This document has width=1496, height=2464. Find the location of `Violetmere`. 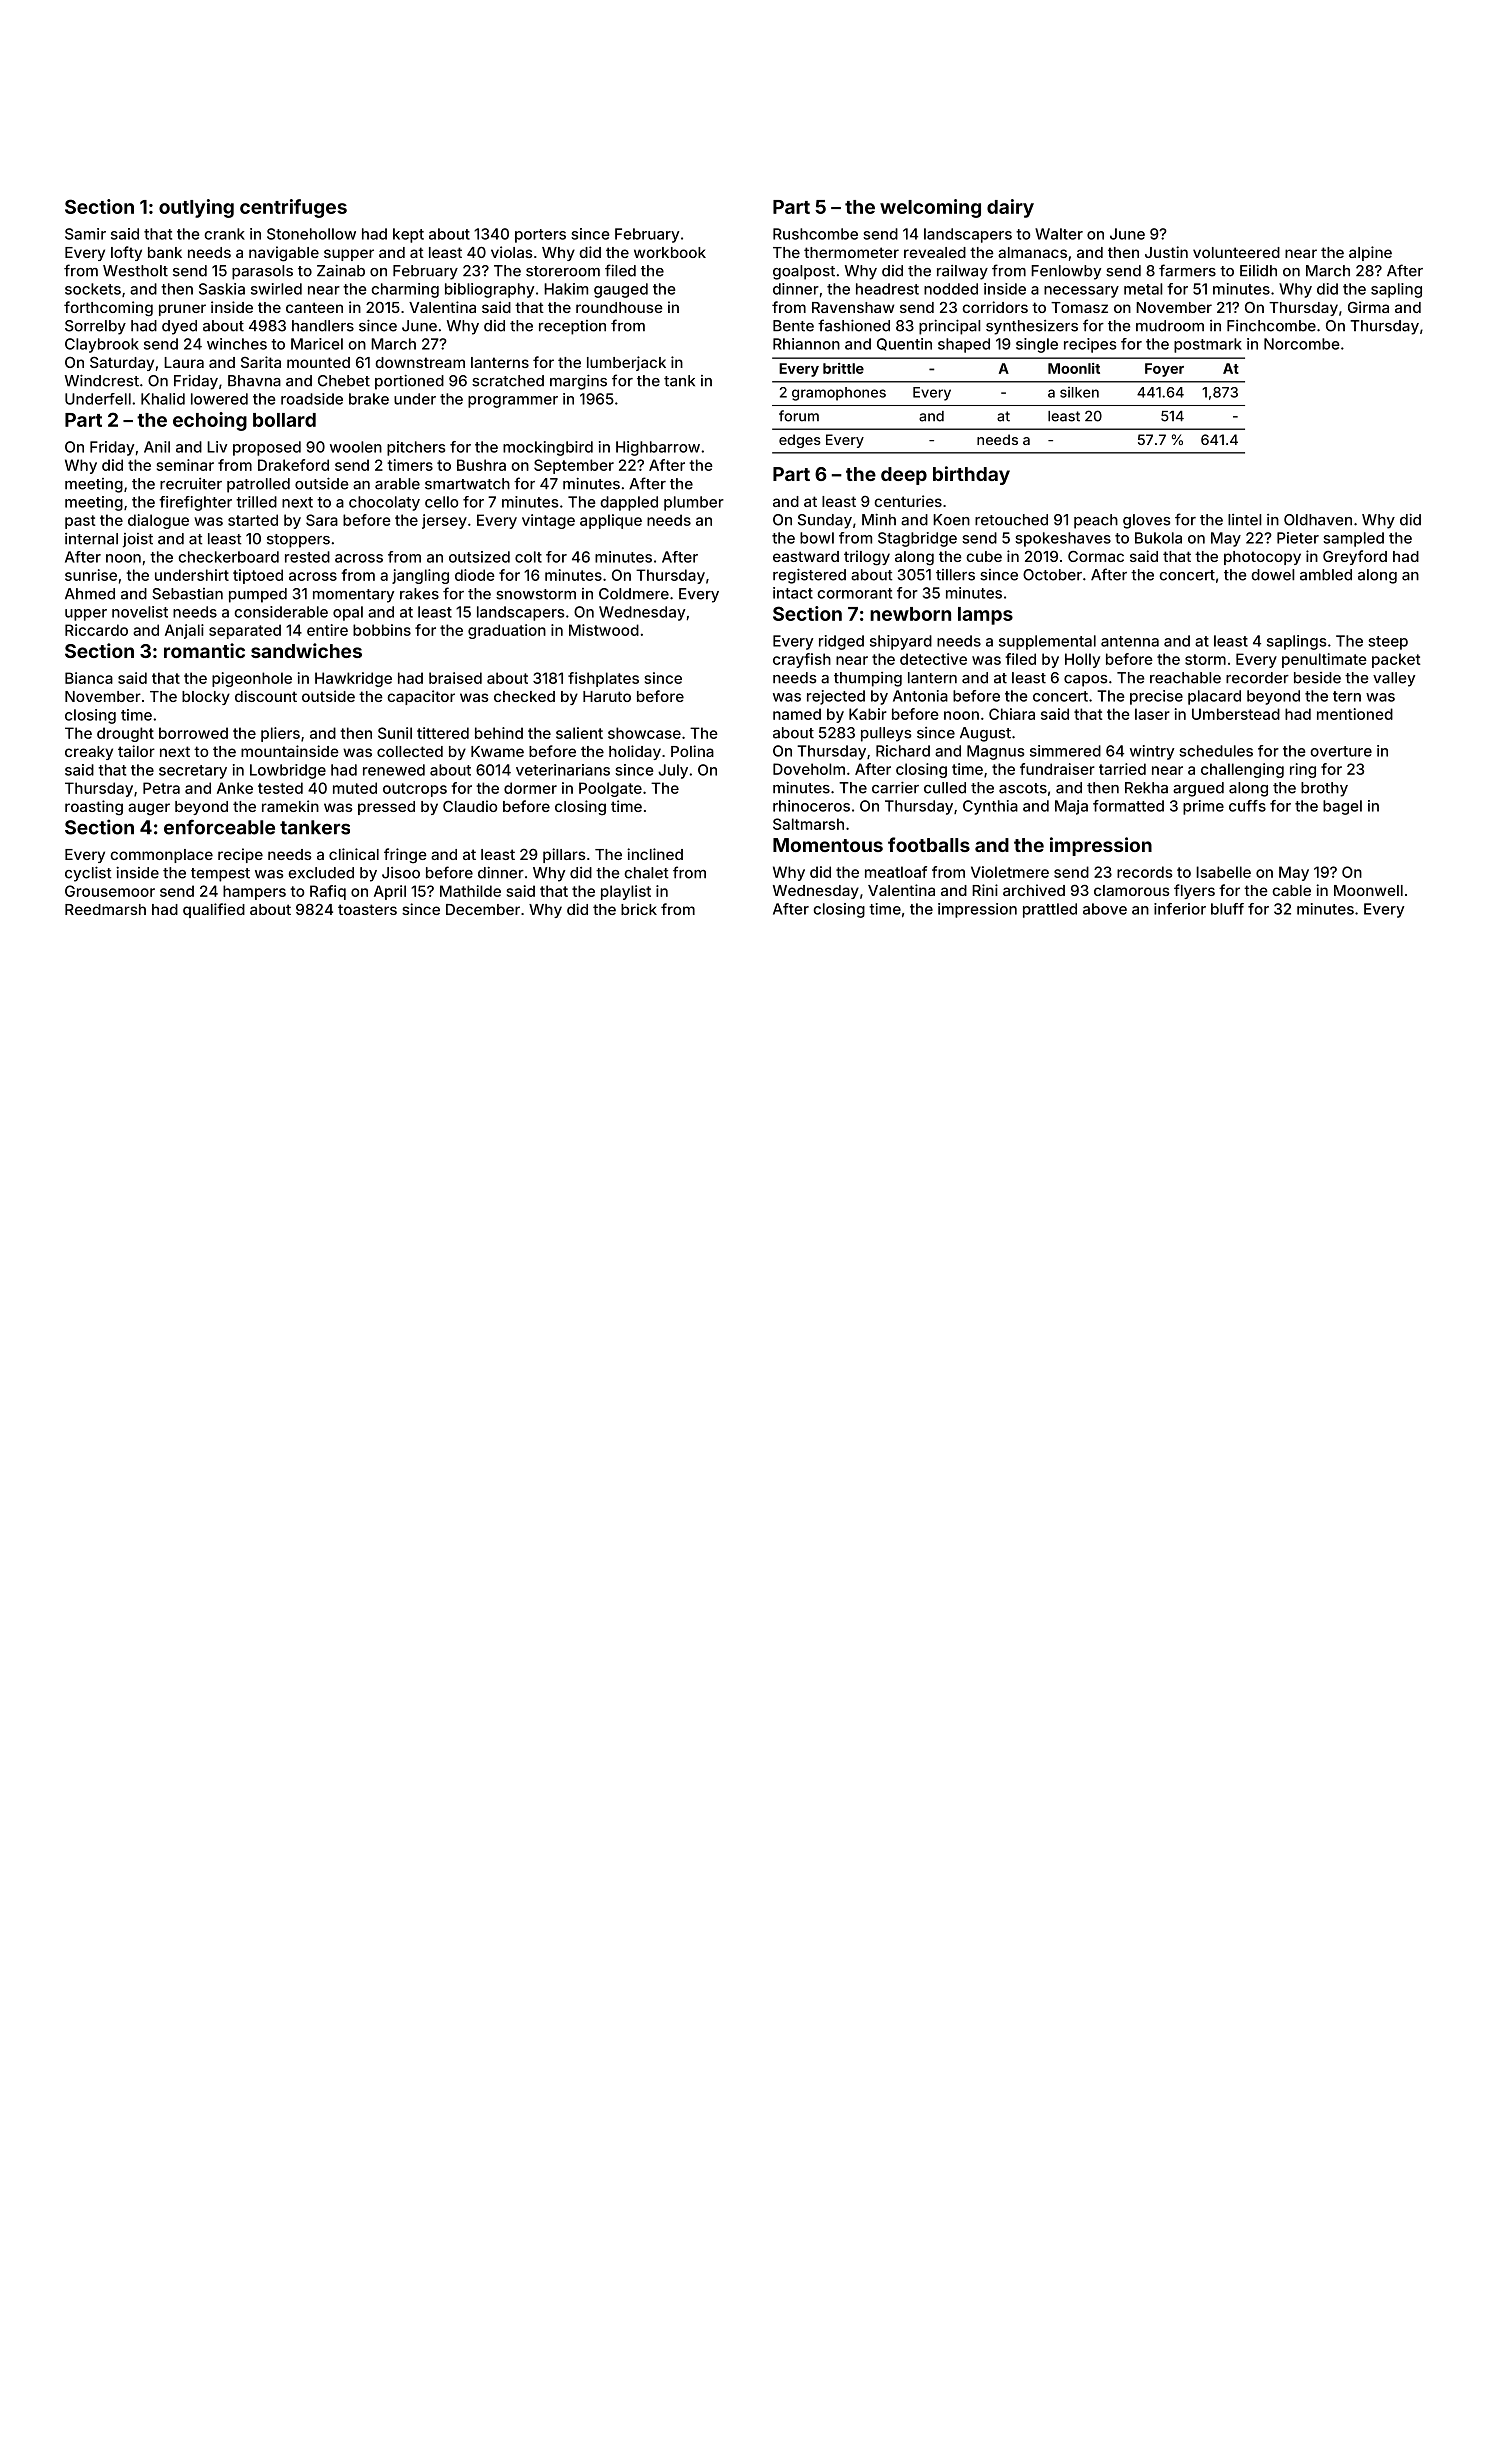

Violetmere is located at coordinates (1010, 872).
